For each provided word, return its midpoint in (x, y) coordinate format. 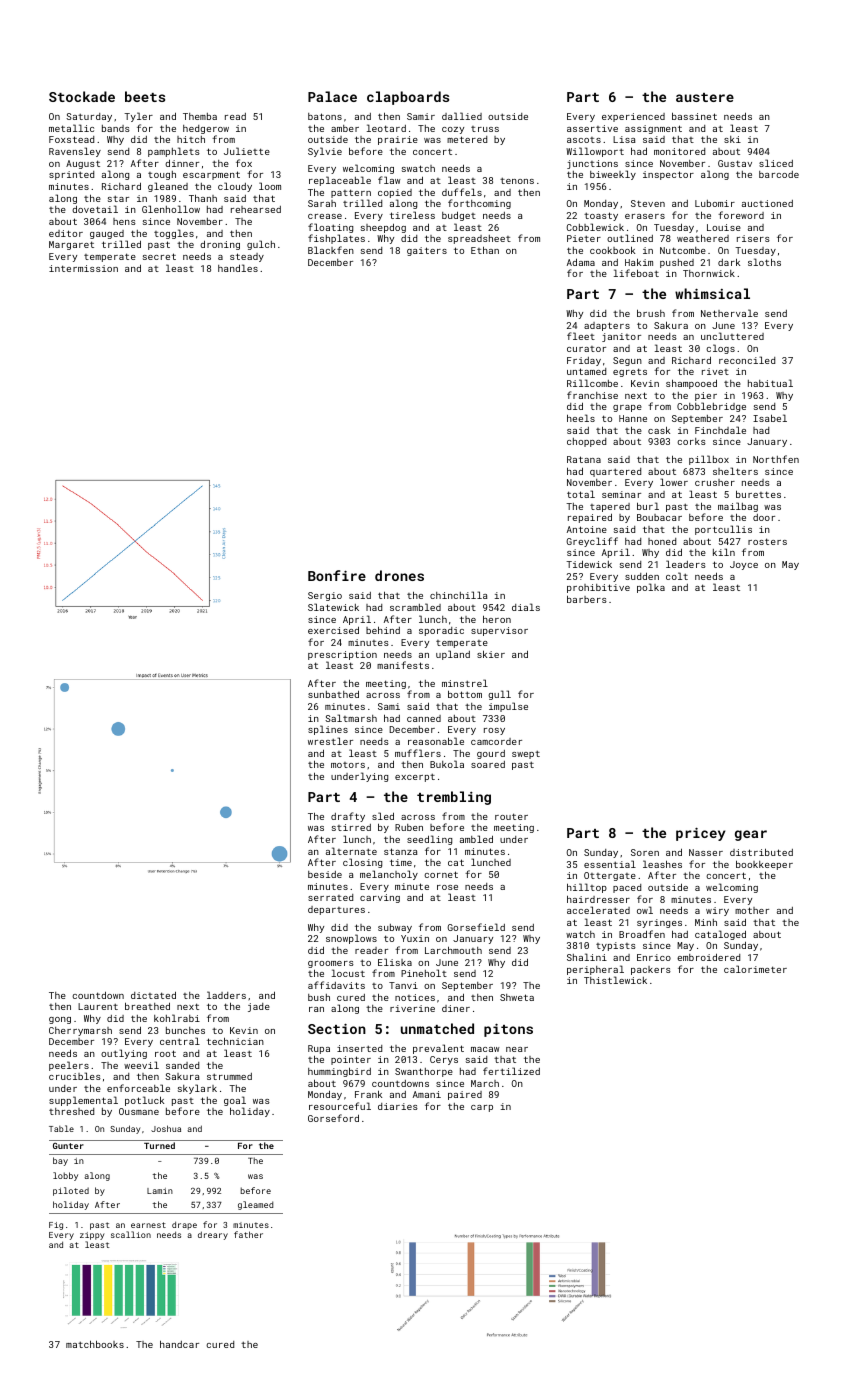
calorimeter (755, 969)
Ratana (584, 459)
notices (415, 997)
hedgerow (206, 129)
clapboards (408, 98)
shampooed (691, 384)
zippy (92, 1236)
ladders (226, 995)
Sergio (325, 596)
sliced (776, 163)
